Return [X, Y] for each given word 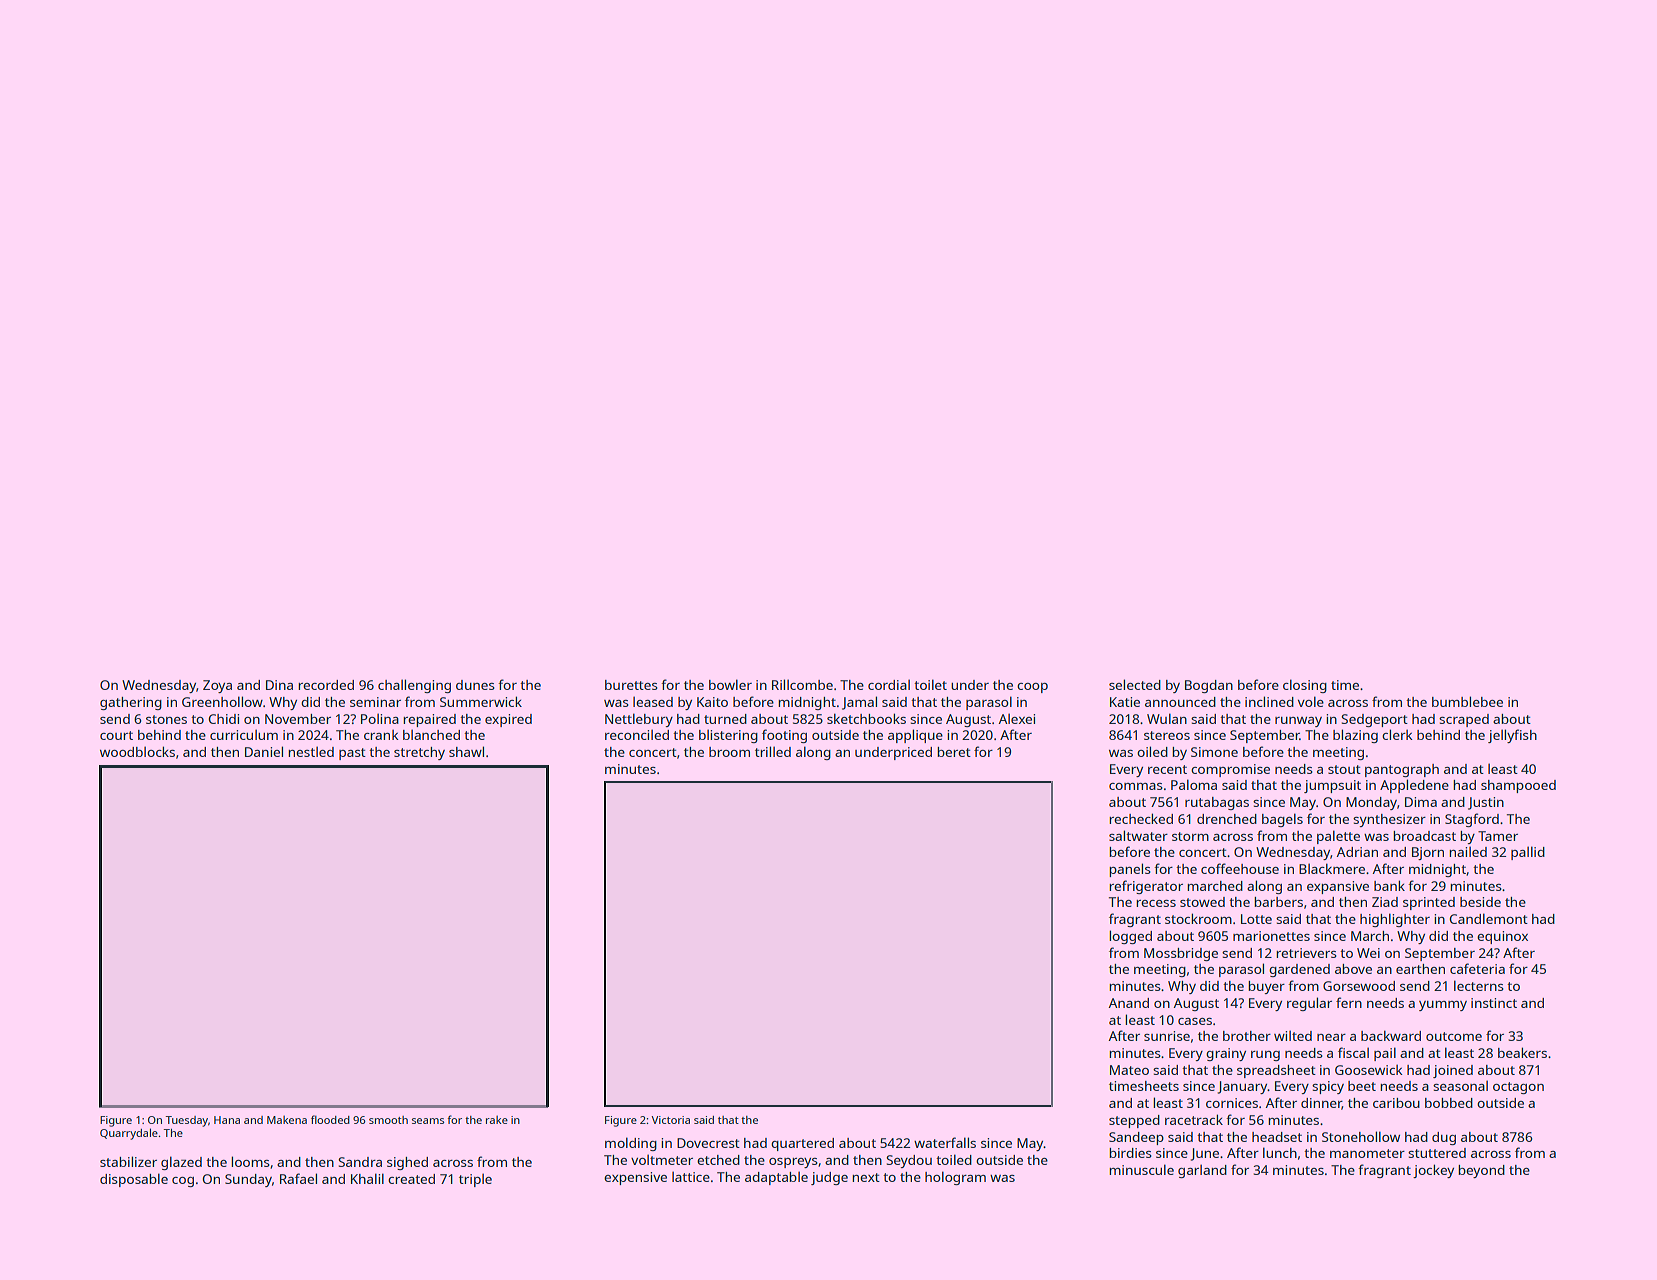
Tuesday [187, 1121]
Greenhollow [222, 701]
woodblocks [137, 751]
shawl [466, 751]
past [352, 754]
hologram [955, 1178]
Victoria [671, 1120]
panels [1130, 870]
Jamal [859, 703]
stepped [1134, 1121]
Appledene [1414, 786]
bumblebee [1467, 701]
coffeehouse [1240, 868]
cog [183, 1182]
